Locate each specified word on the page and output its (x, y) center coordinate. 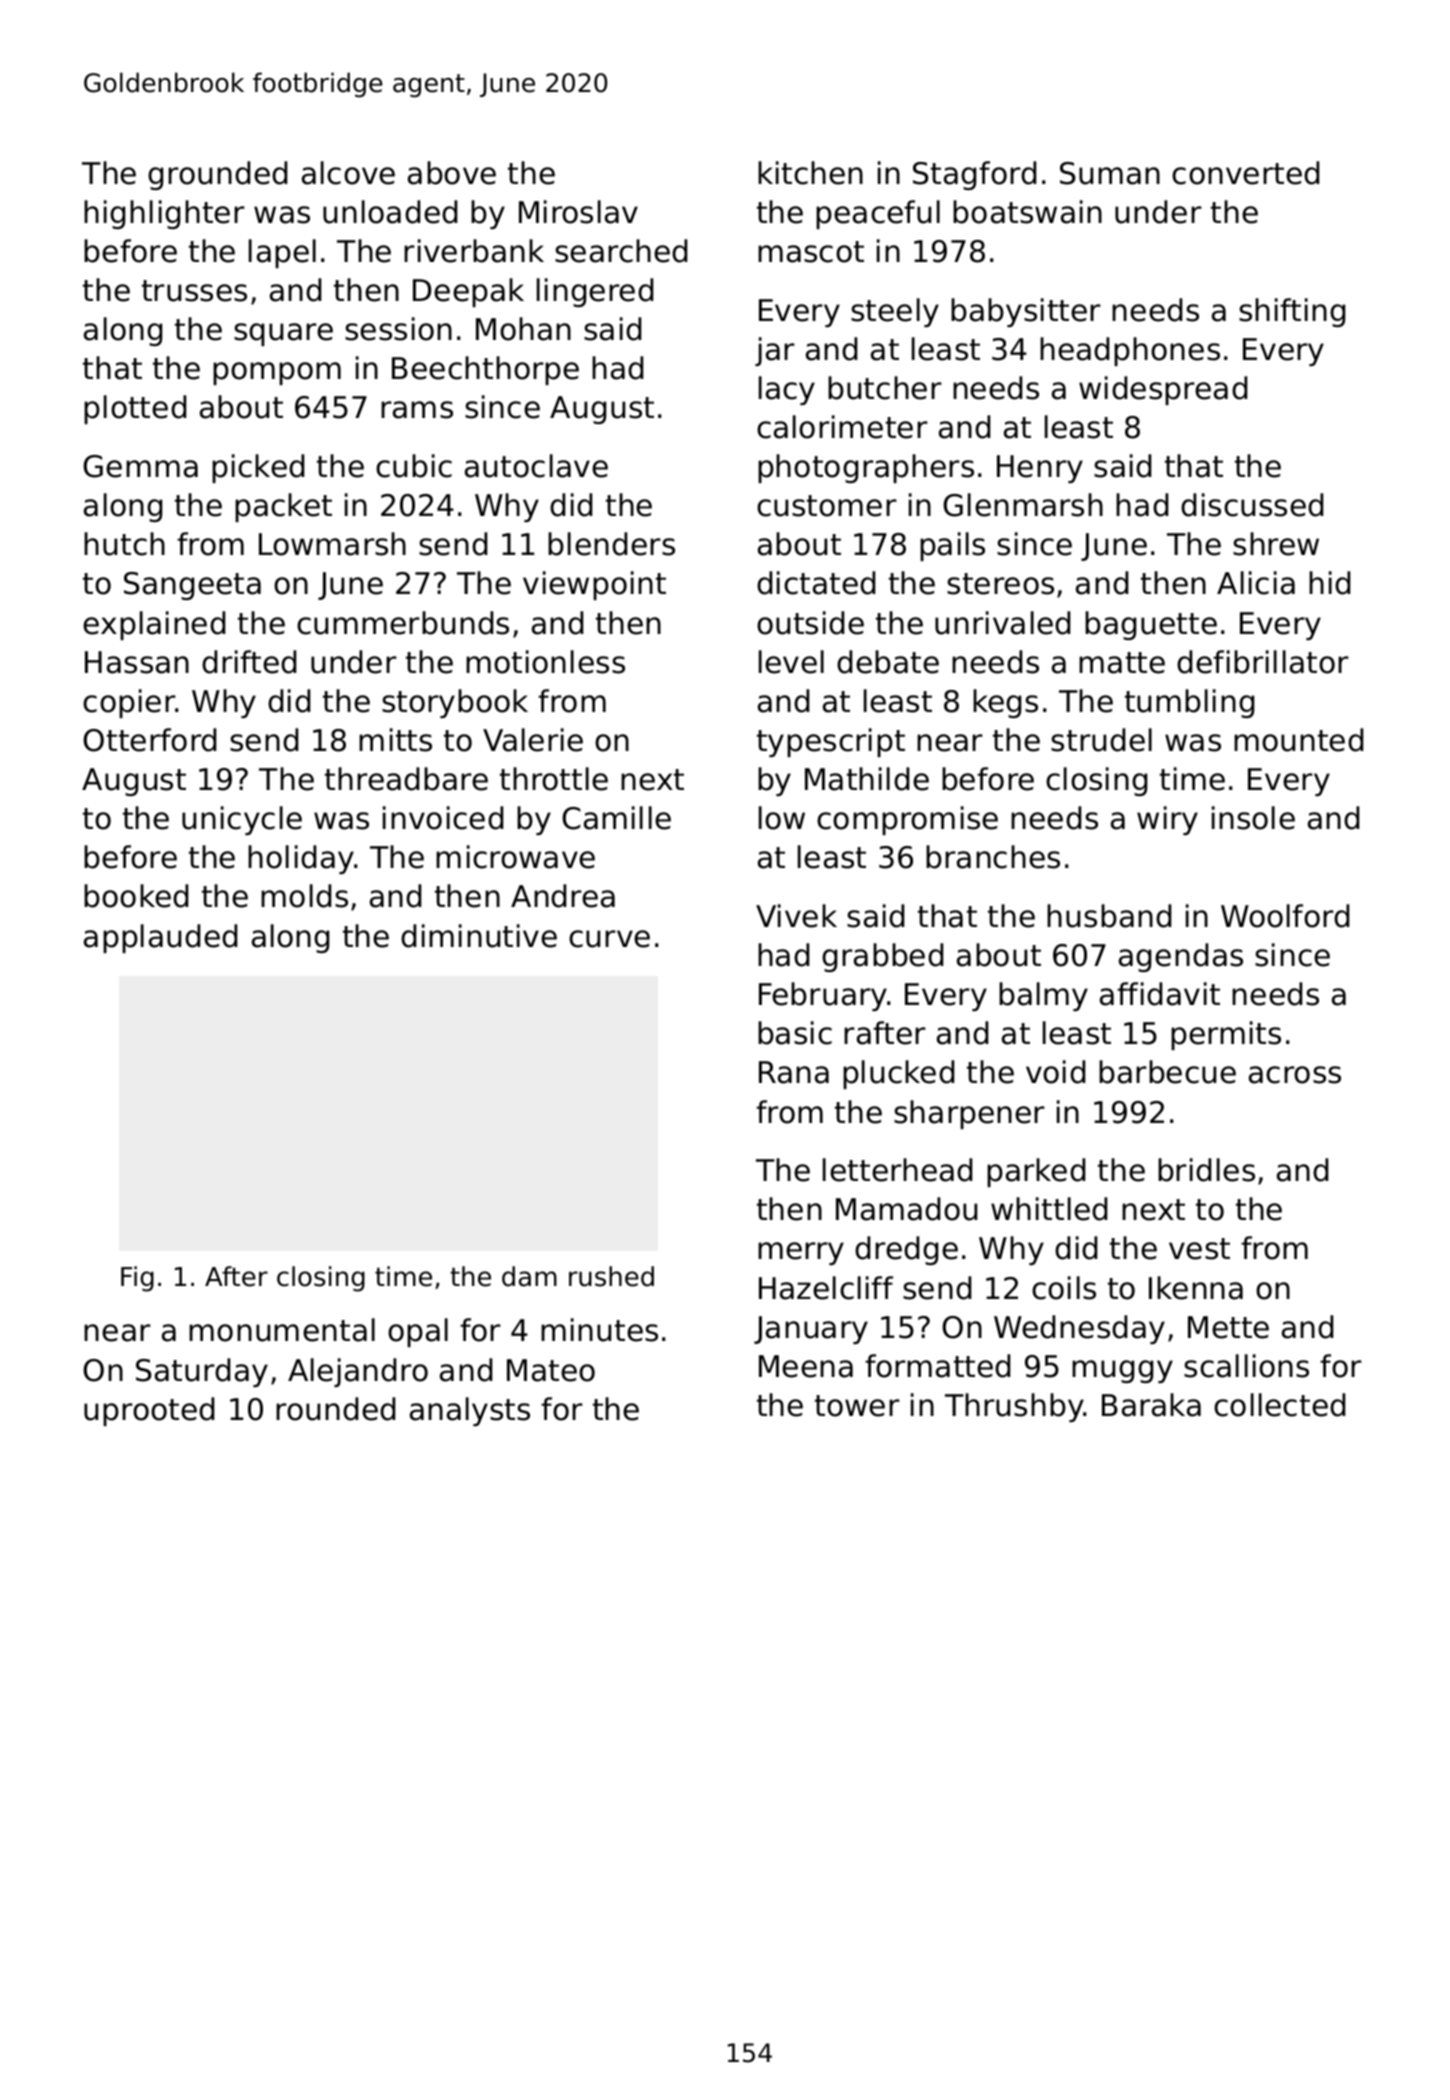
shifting (1292, 312)
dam (529, 1276)
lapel (282, 253)
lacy (787, 390)
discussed (1252, 505)
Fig (137, 1279)
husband (1109, 916)
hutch (124, 544)
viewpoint (594, 585)
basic (795, 1033)
